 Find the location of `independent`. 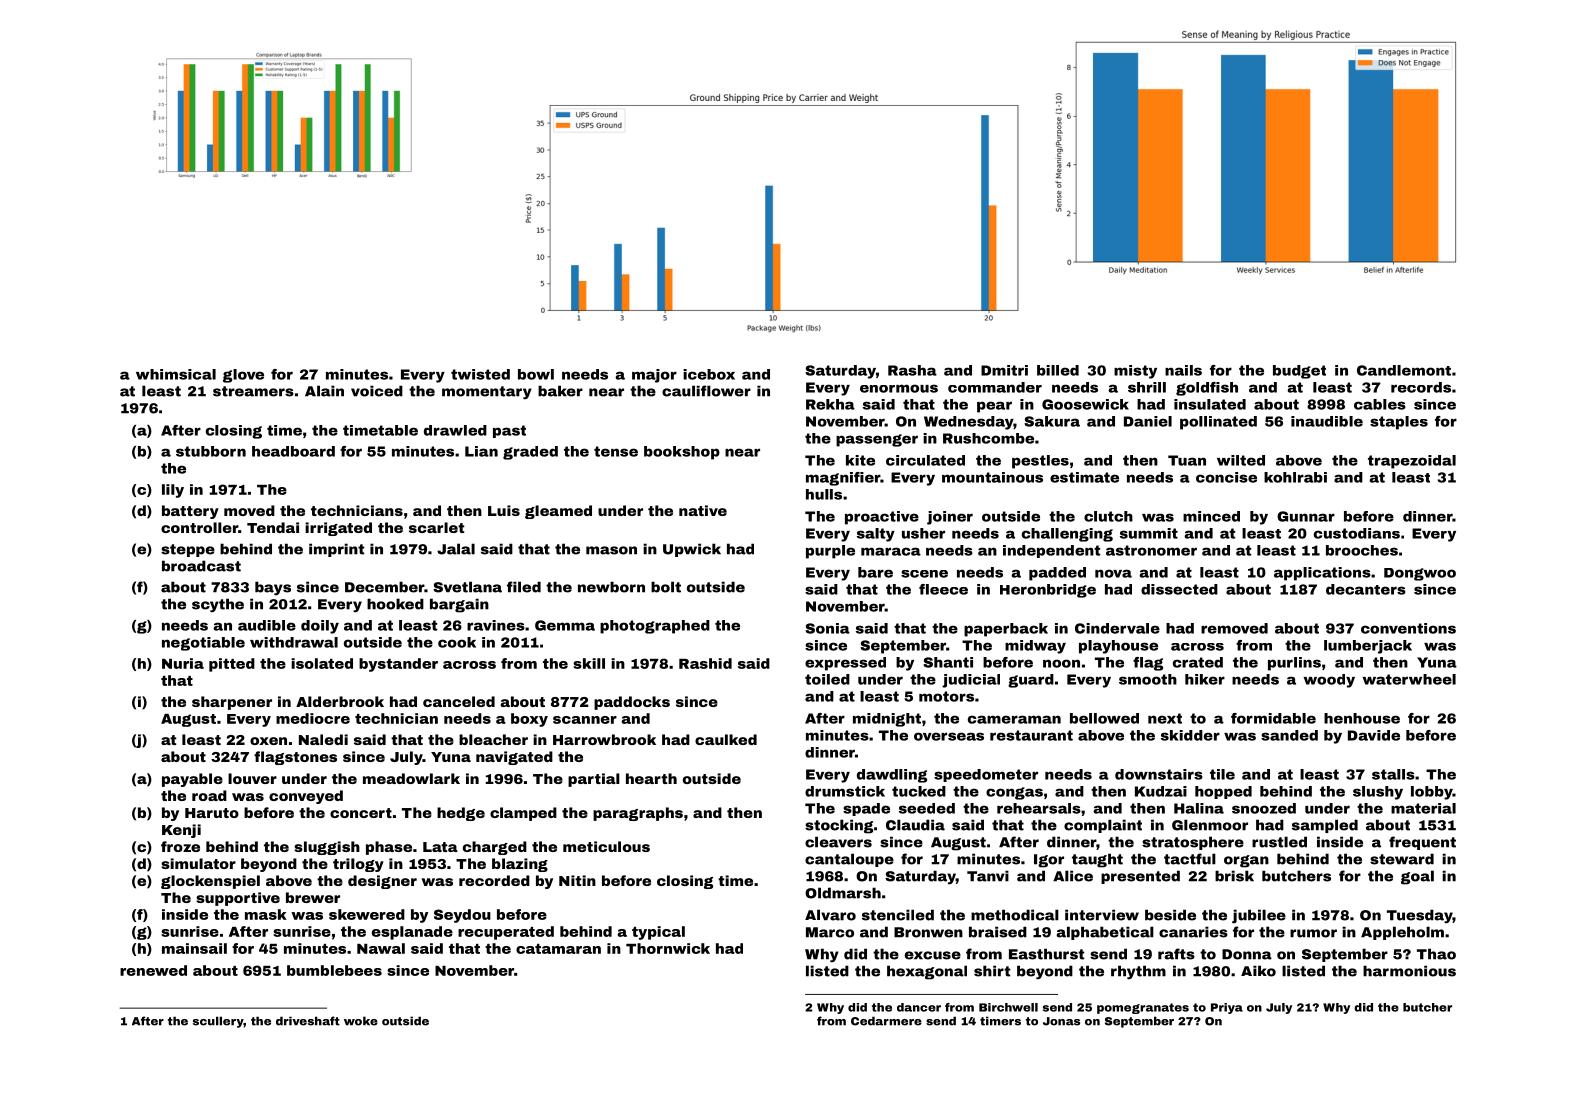

independent is located at coordinates (1051, 551).
